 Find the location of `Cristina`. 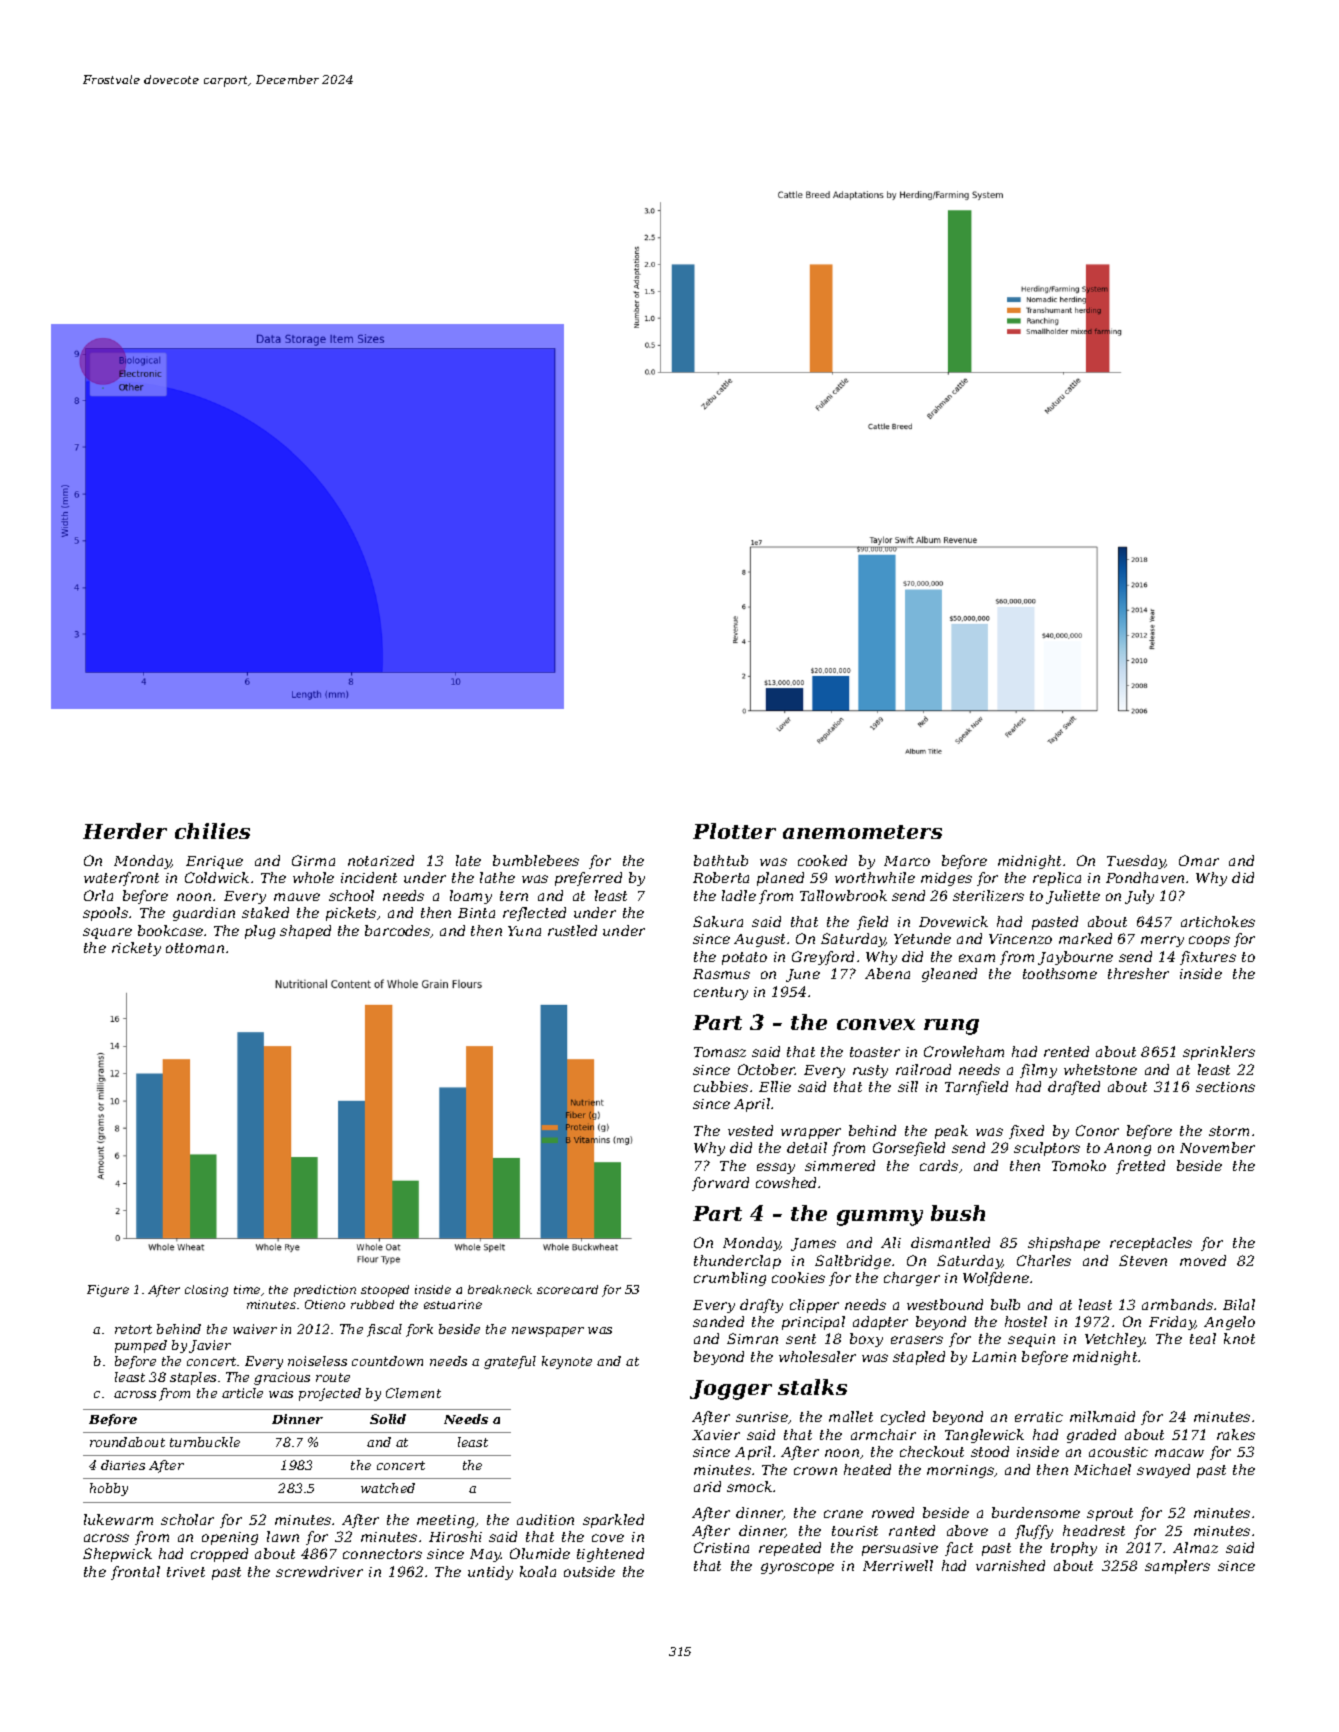

Cristina is located at coordinates (721, 1547).
